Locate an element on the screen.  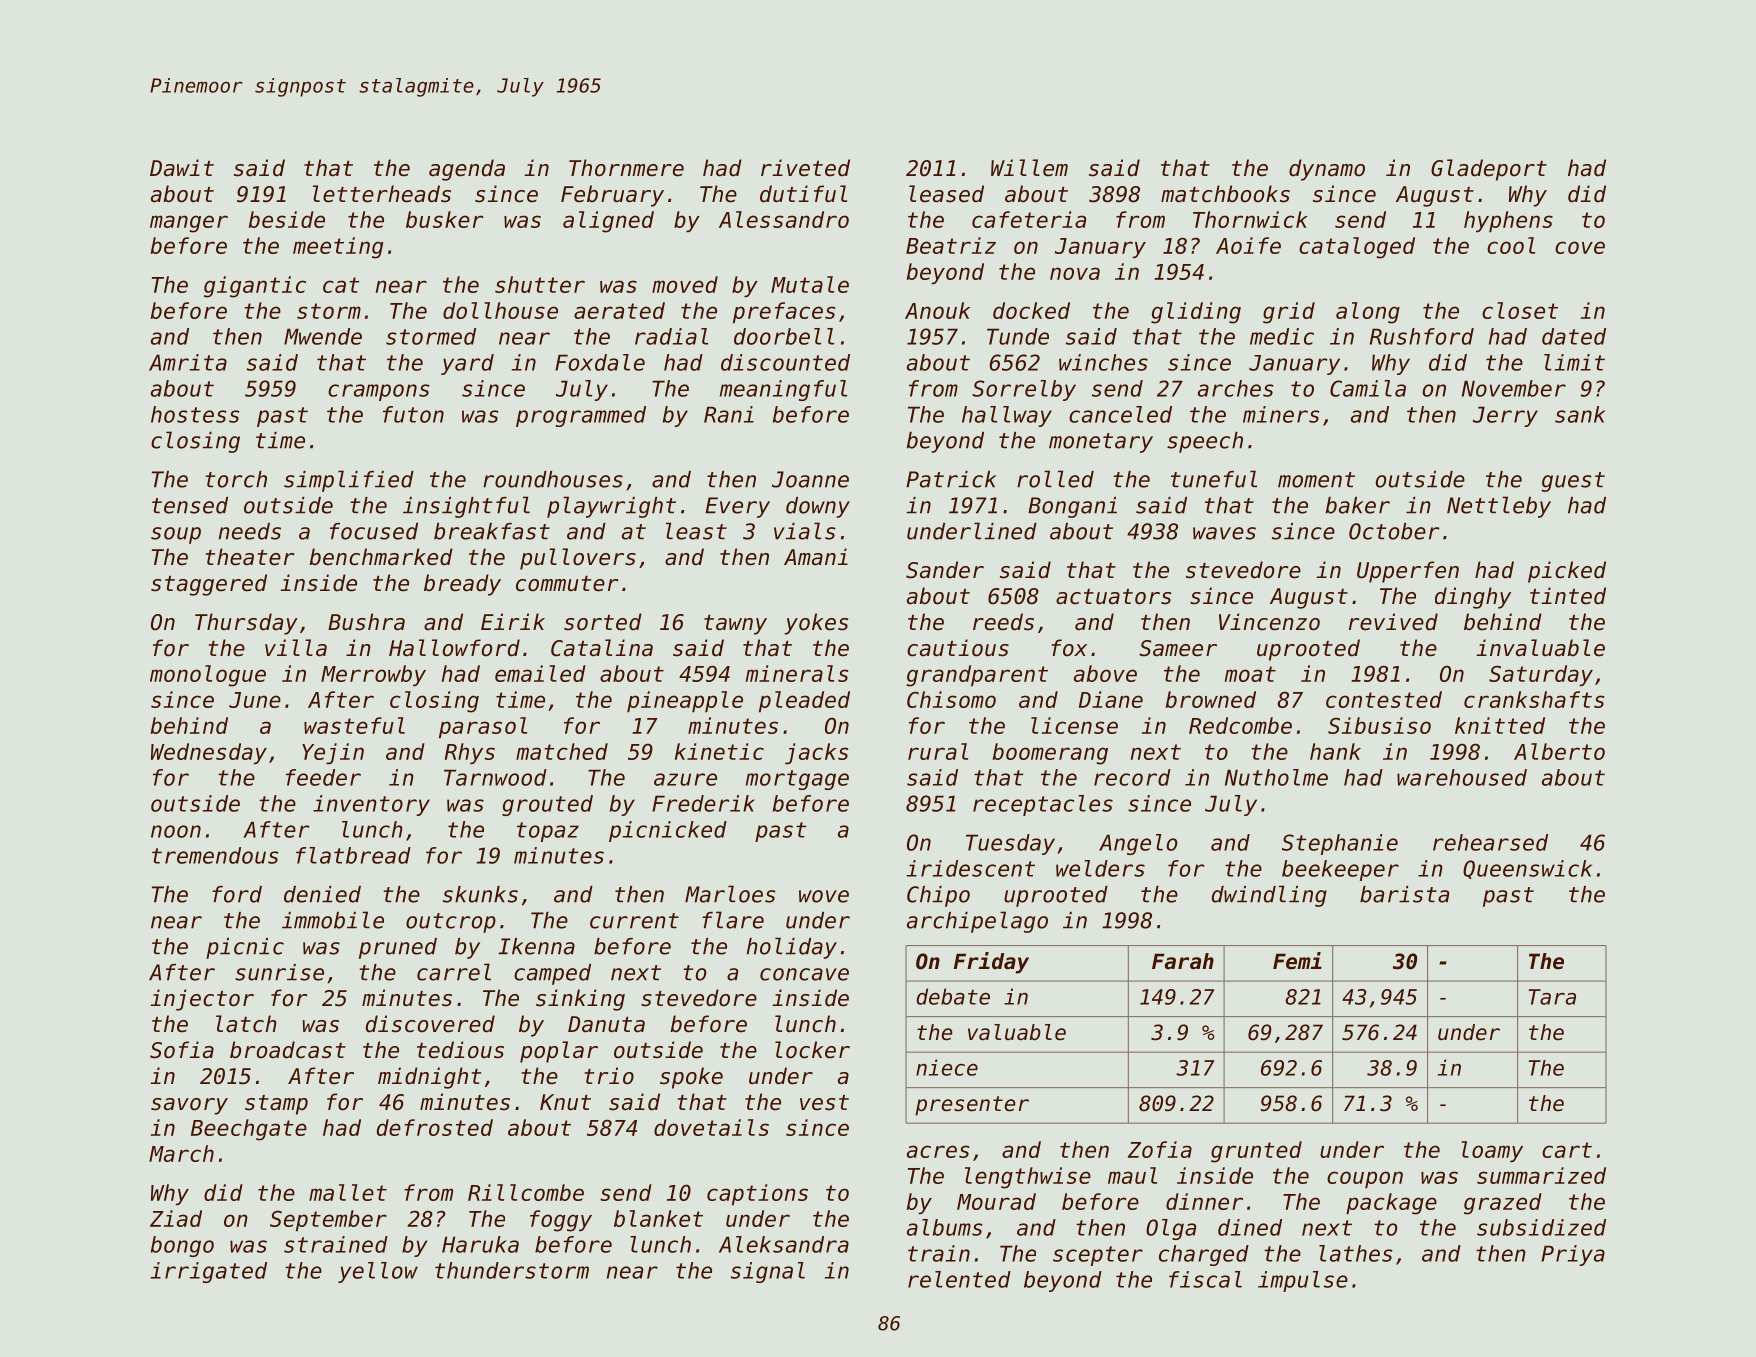
fiscal is located at coordinates (1205, 1279).
